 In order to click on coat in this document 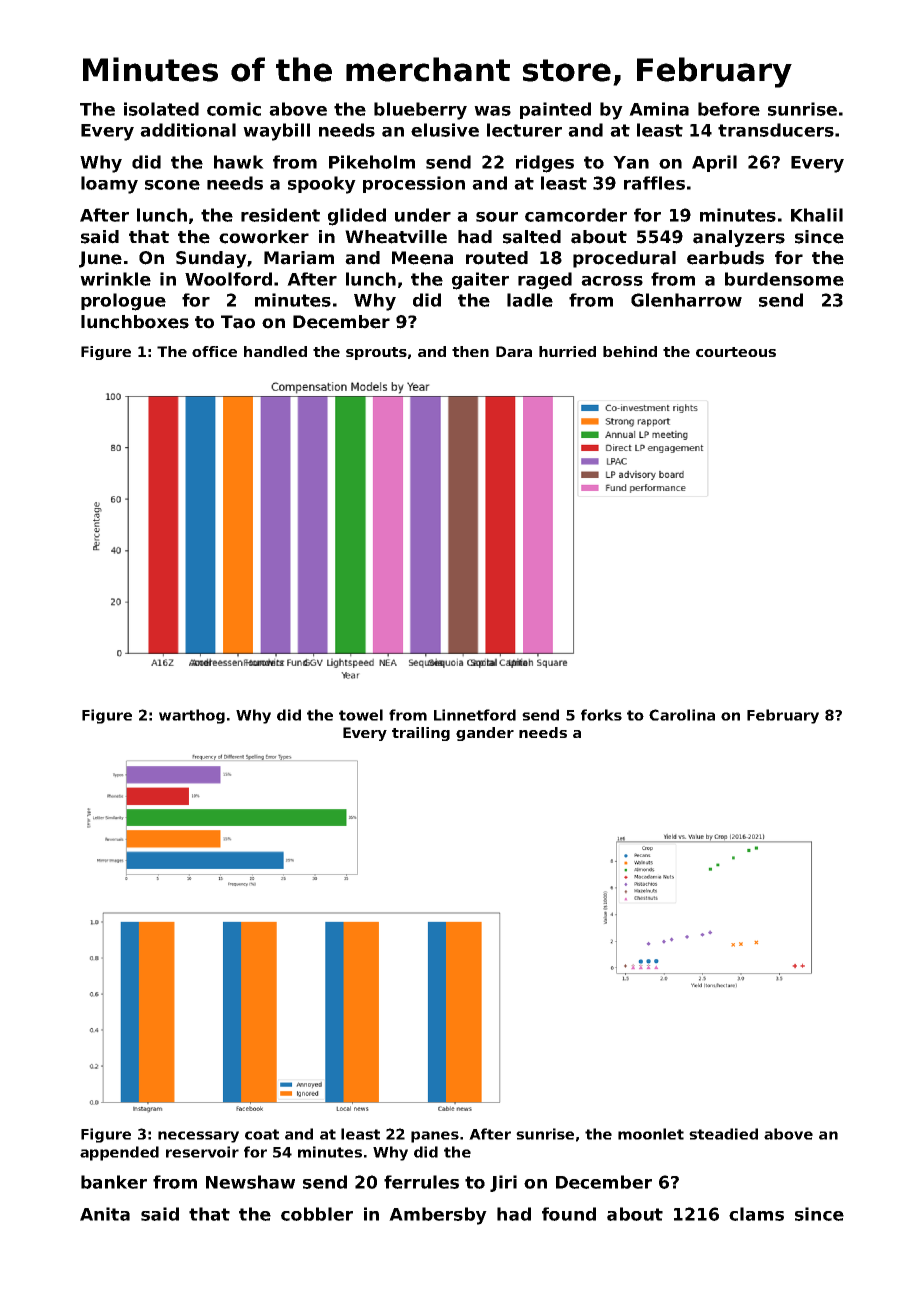, I will do `click(262, 1134)`.
